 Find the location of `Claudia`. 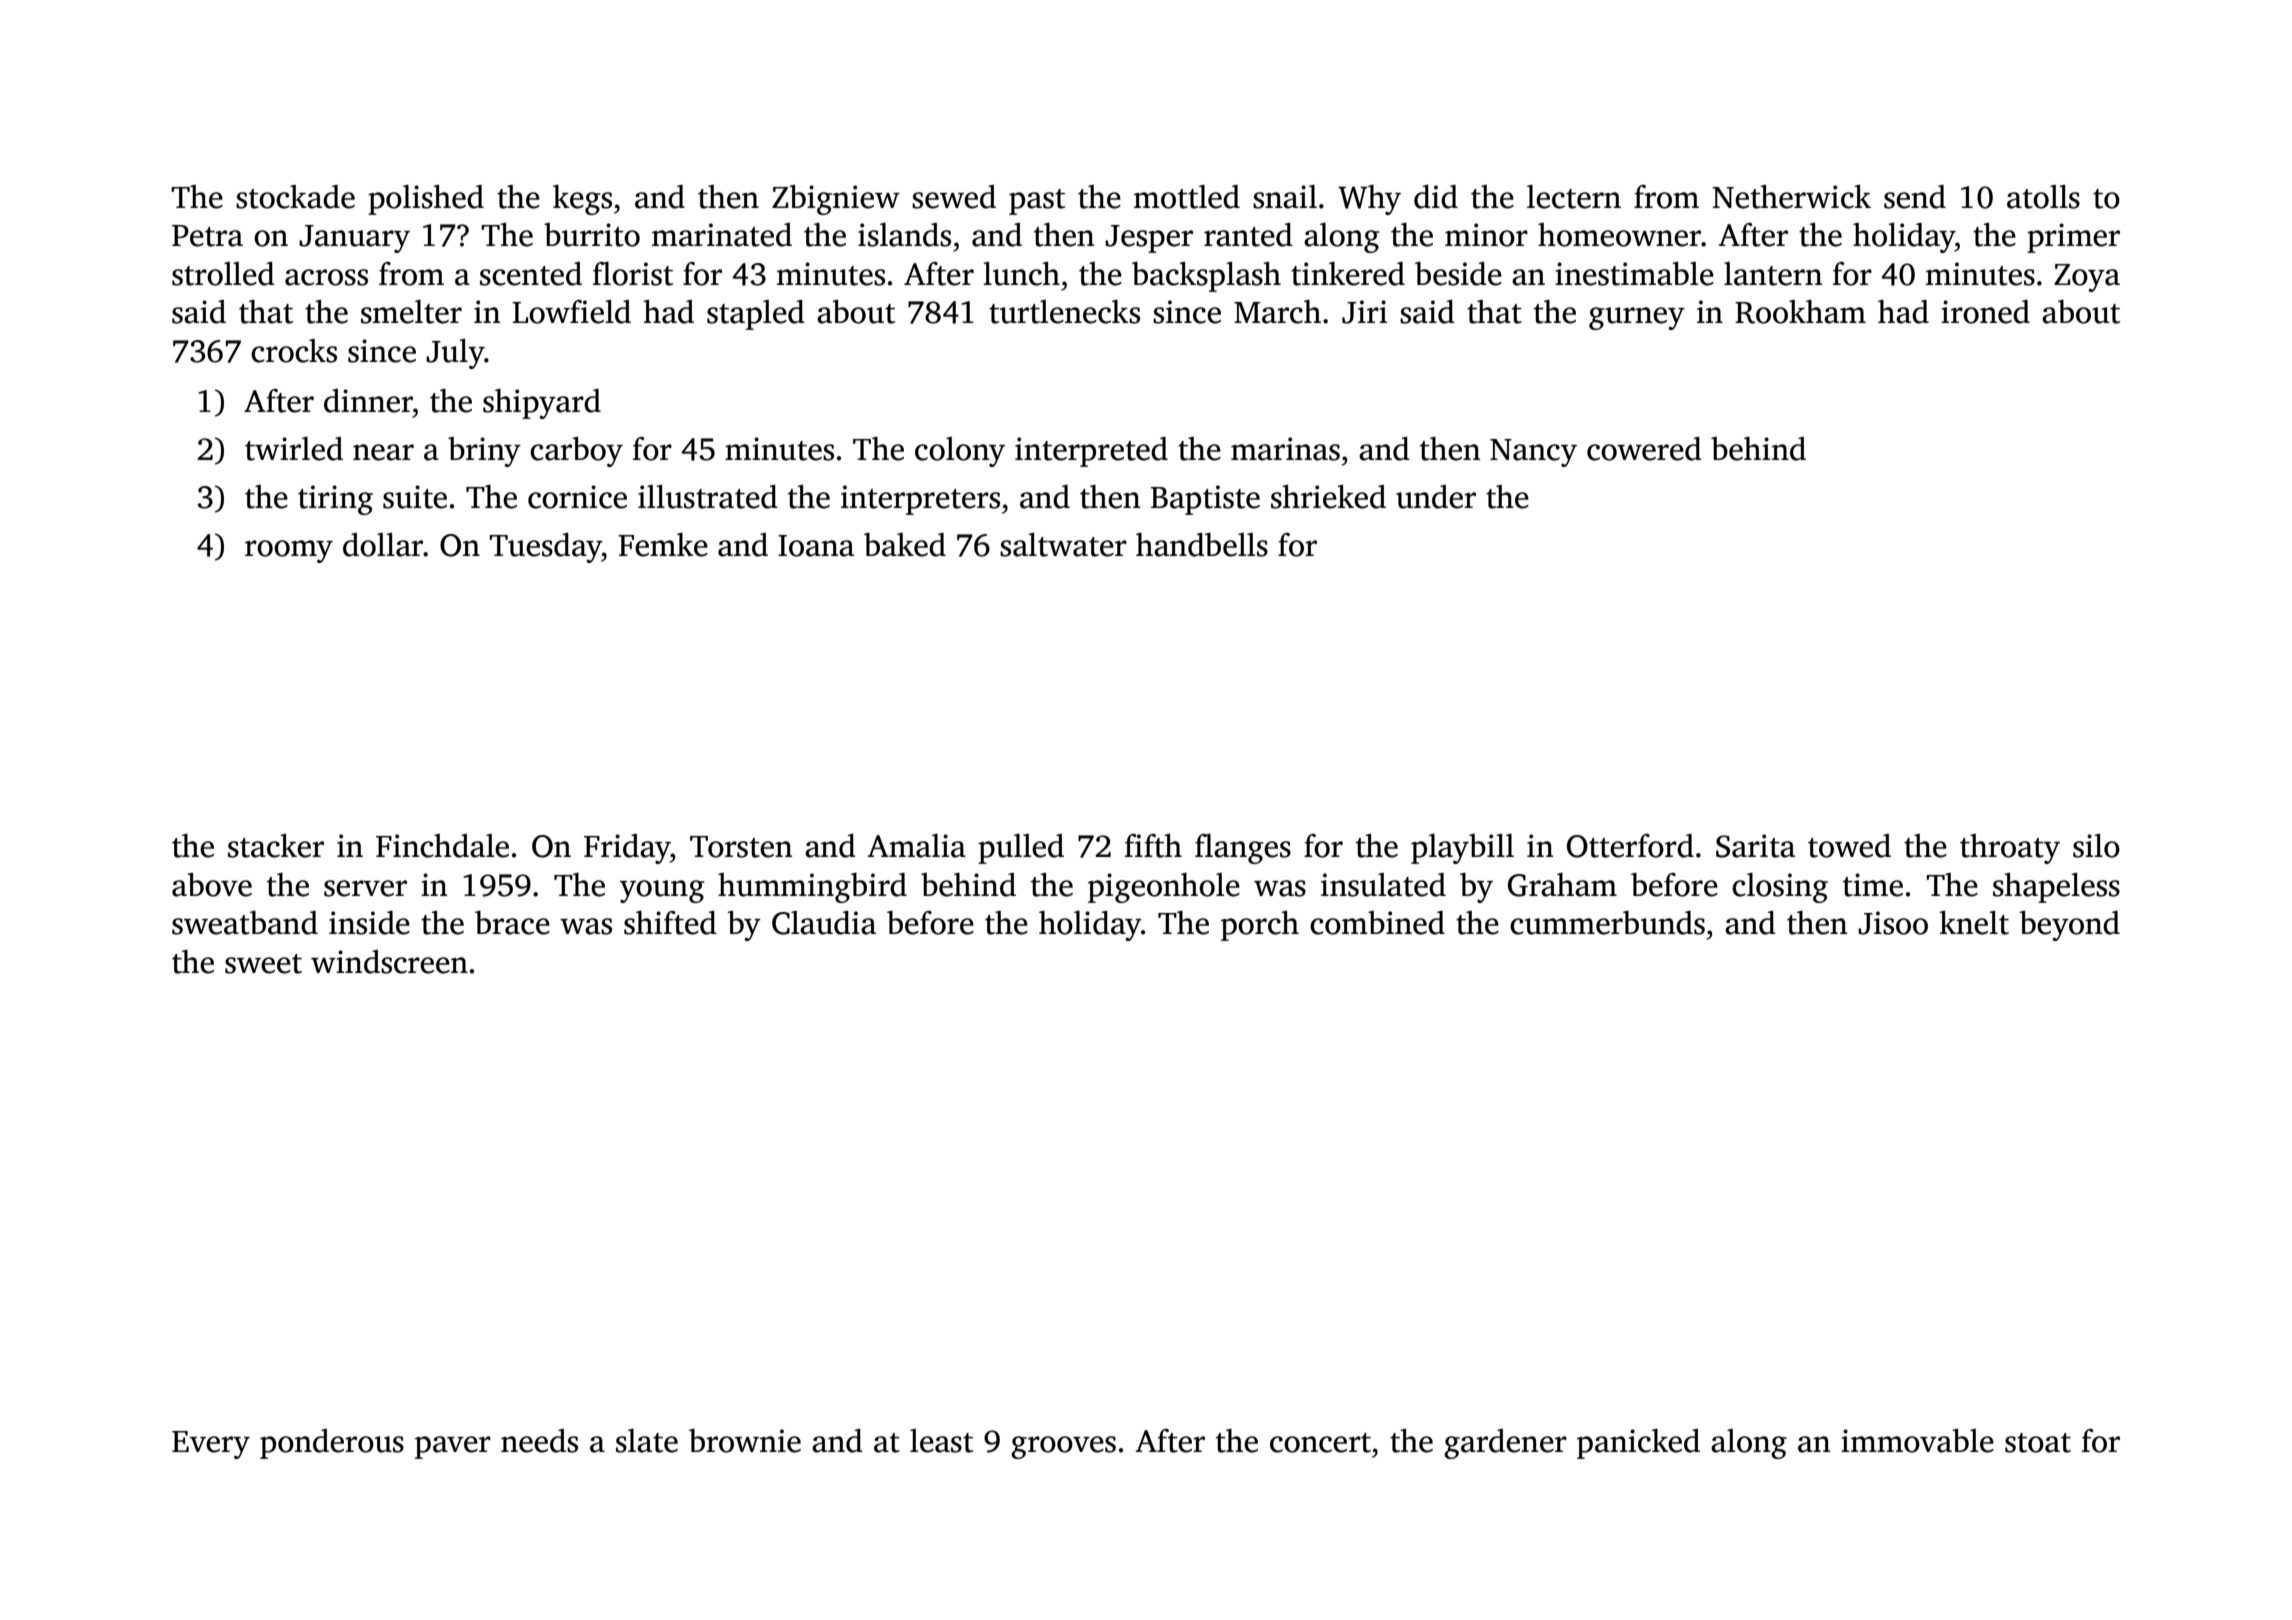

Claudia is located at coordinates (824, 923).
